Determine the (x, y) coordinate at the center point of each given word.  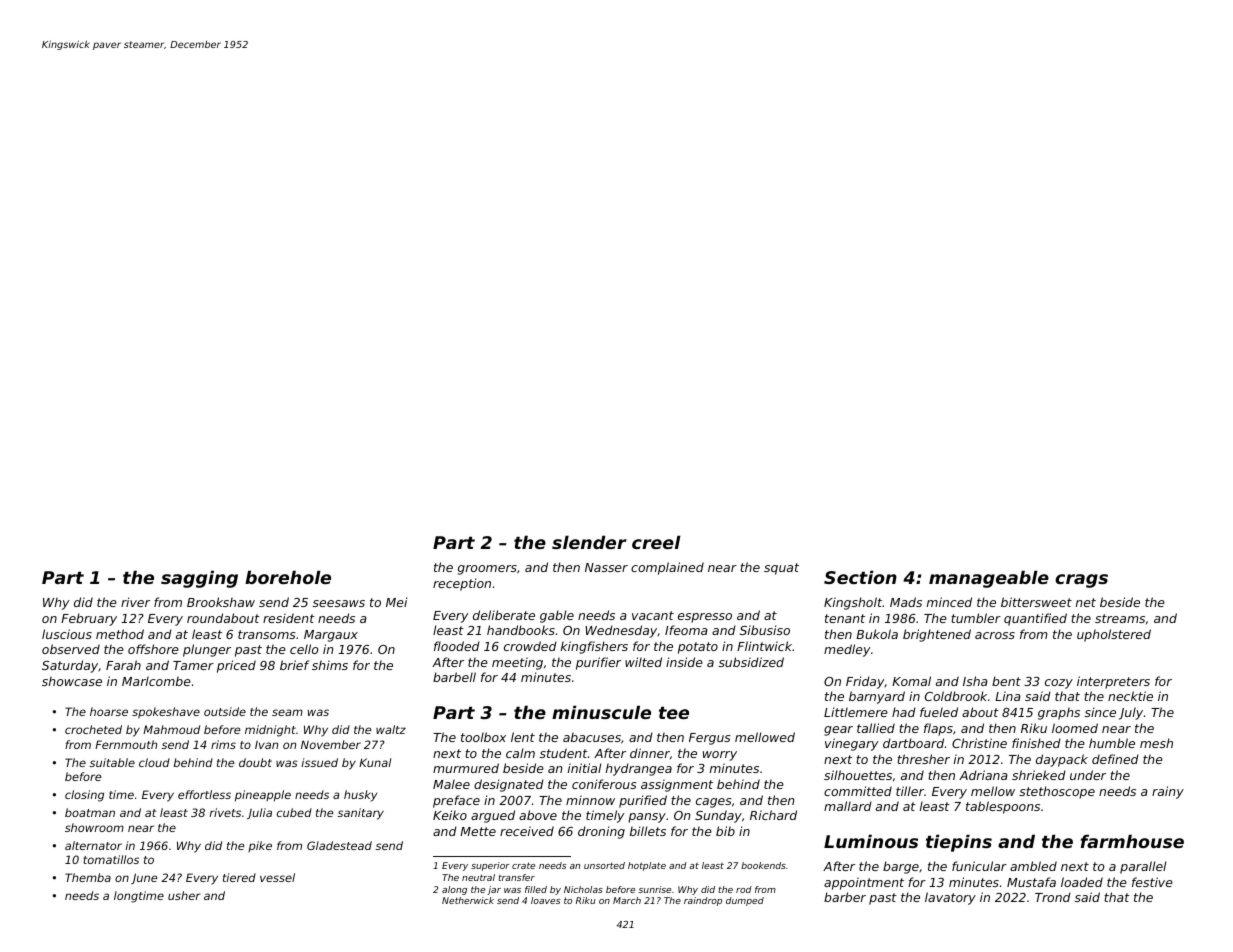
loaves (545, 900)
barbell (454, 677)
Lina (1008, 696)
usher (184, 895)
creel (656, 542)
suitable (112, 762)
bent (1006, 681)
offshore (153, 649)
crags (1081, 581)
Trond (1053, 897)
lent (523, 737)
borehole (288, 577)
